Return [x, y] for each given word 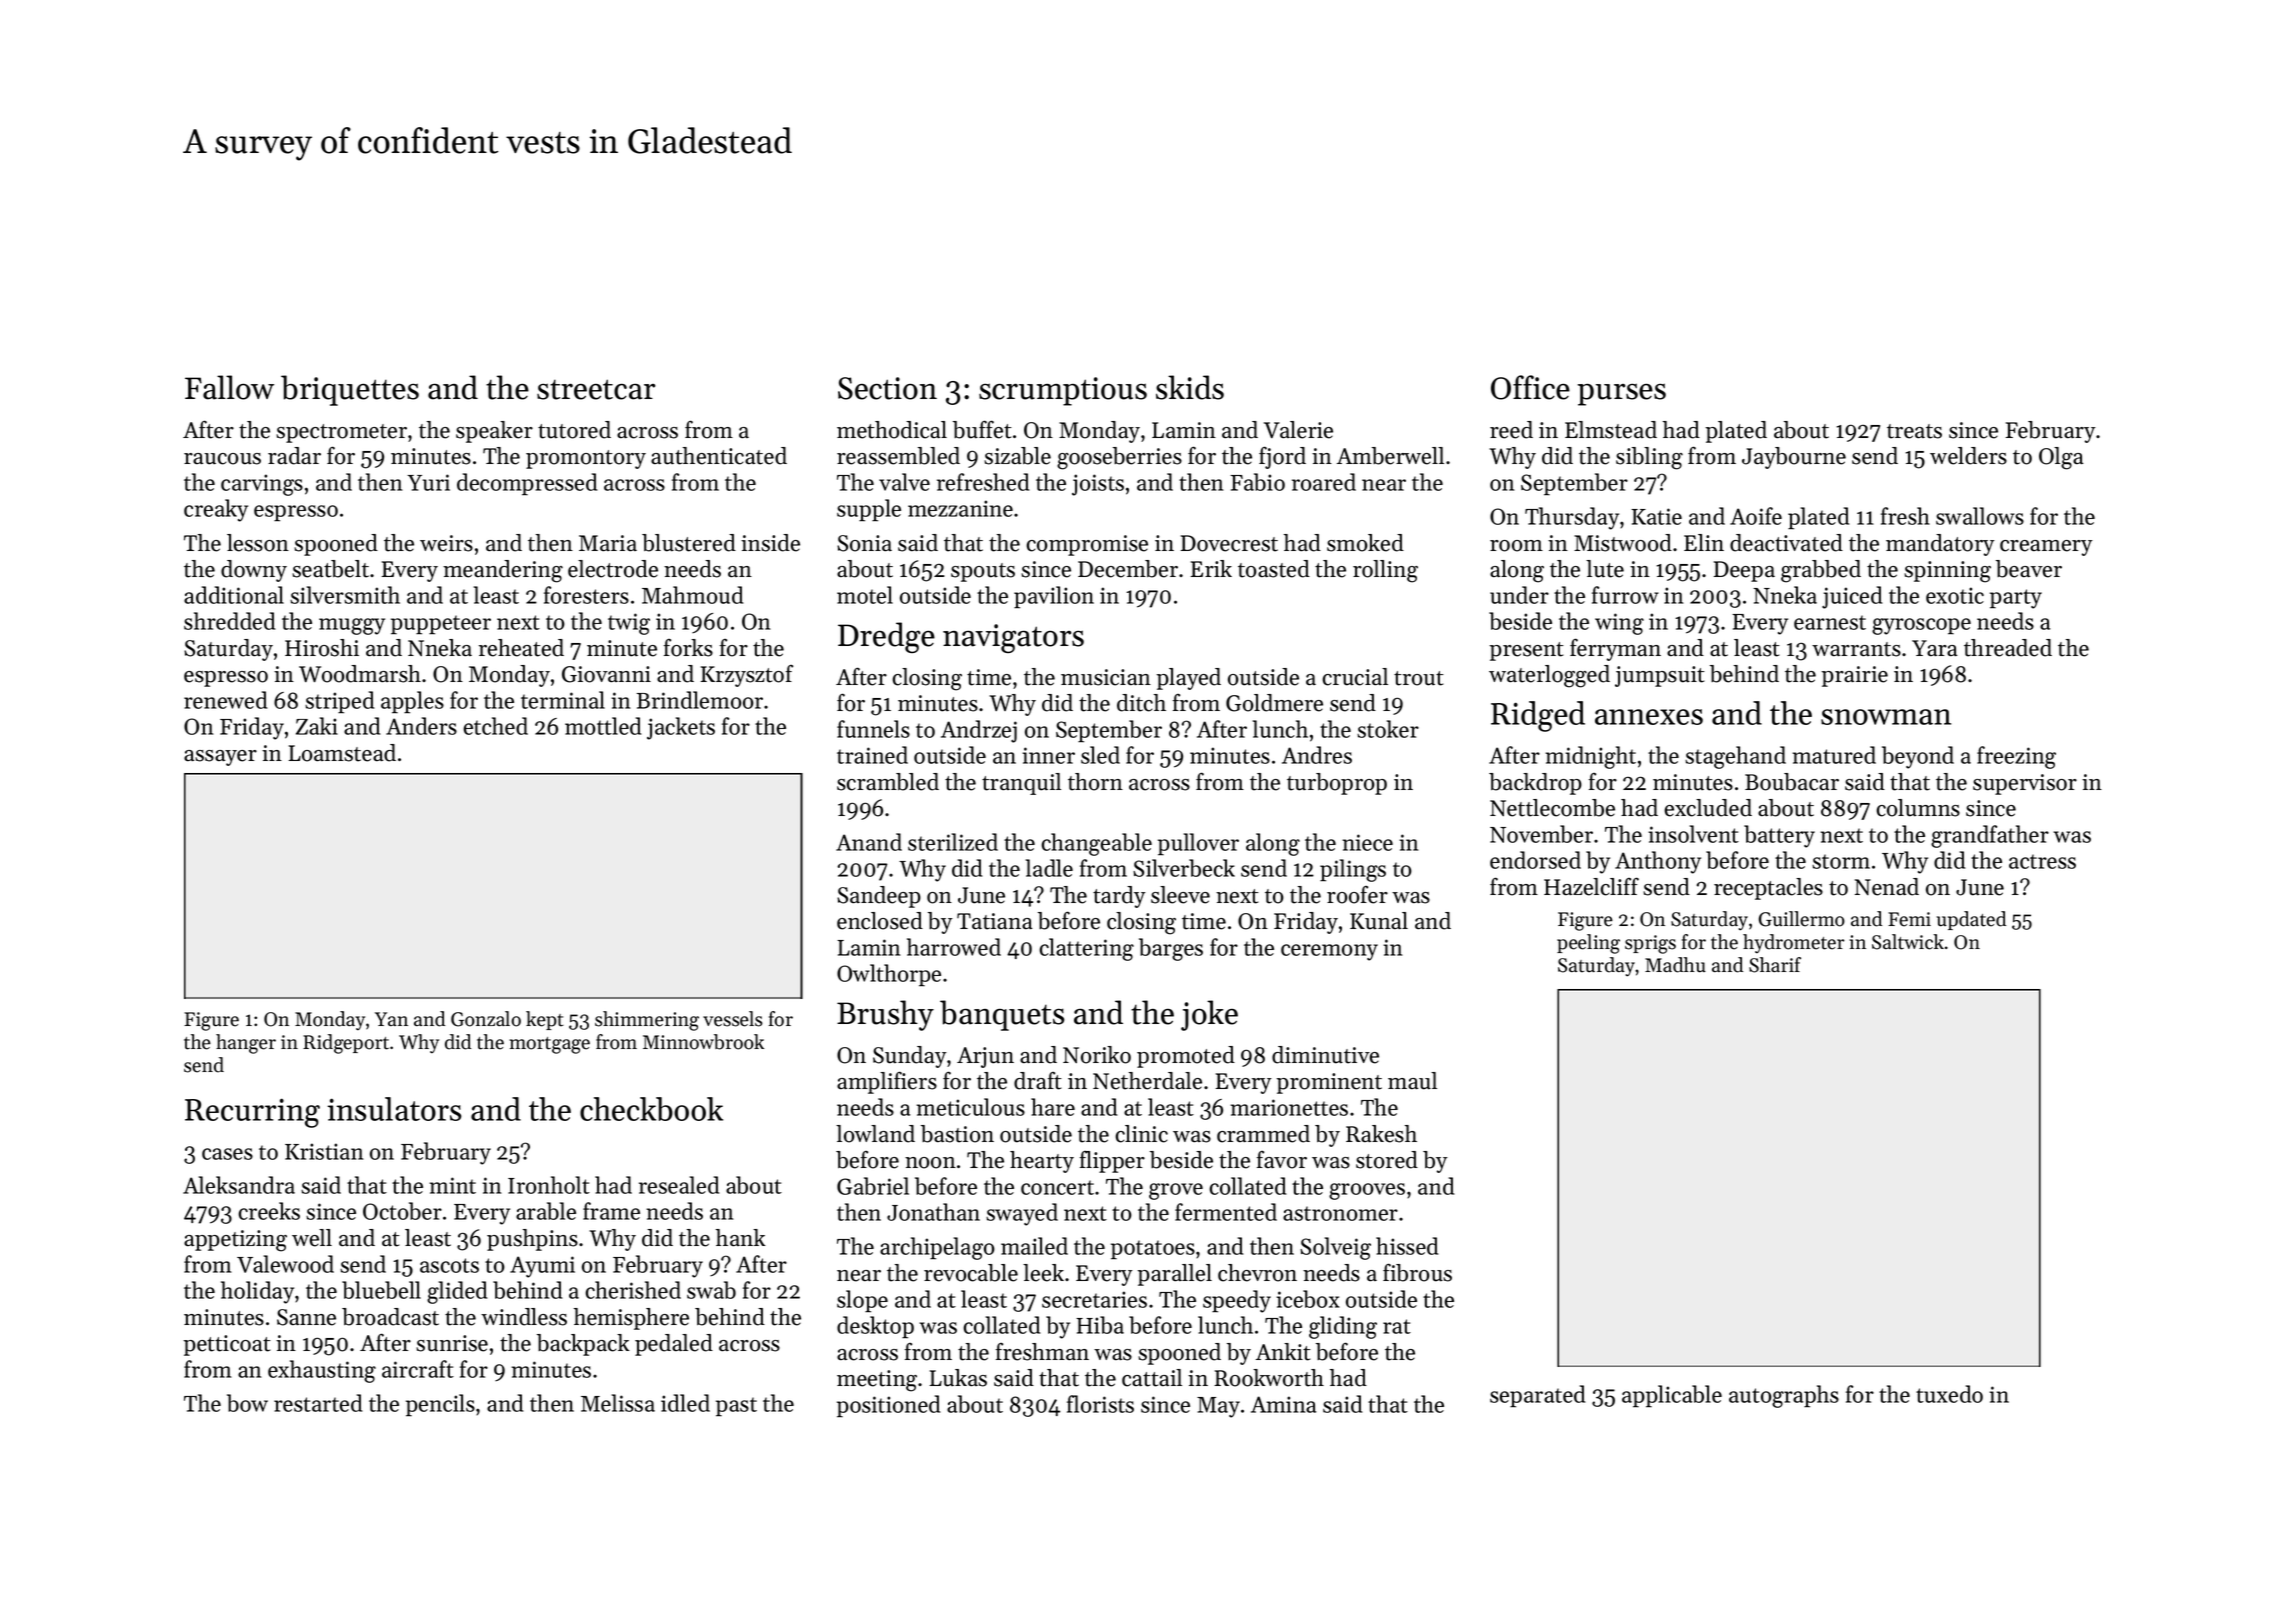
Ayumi [542, 1267]
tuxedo [1949, 1394]
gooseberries [1119, 458]
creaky [216, 510]
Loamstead [342, 753]
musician [1106, 677]
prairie [1854, 676]
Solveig [1335, 1248]
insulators [395, 1109]
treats [1914, 431]
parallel [1174, 1275]
